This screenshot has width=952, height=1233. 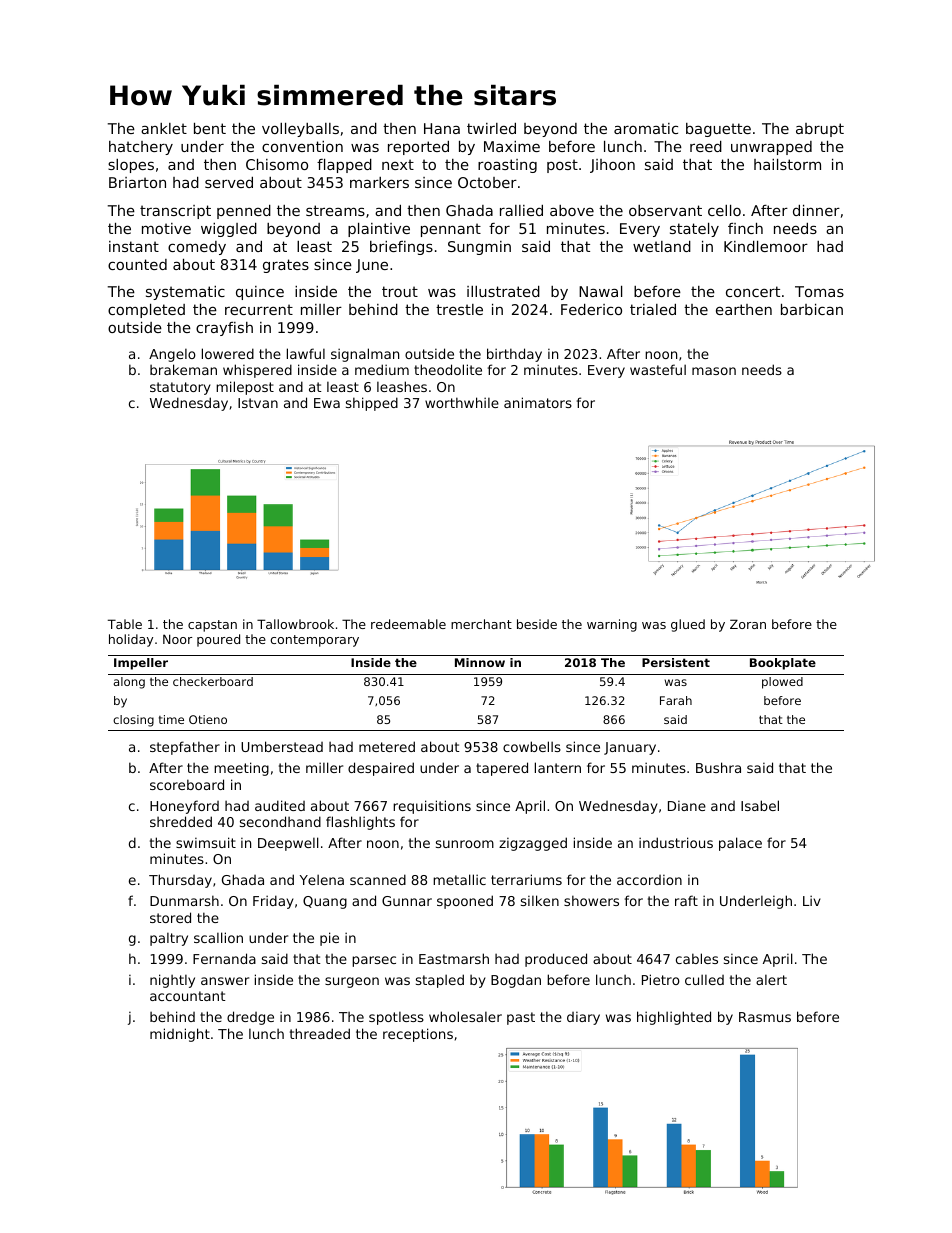 I want to click on completed, so click(x=146, y=311).
